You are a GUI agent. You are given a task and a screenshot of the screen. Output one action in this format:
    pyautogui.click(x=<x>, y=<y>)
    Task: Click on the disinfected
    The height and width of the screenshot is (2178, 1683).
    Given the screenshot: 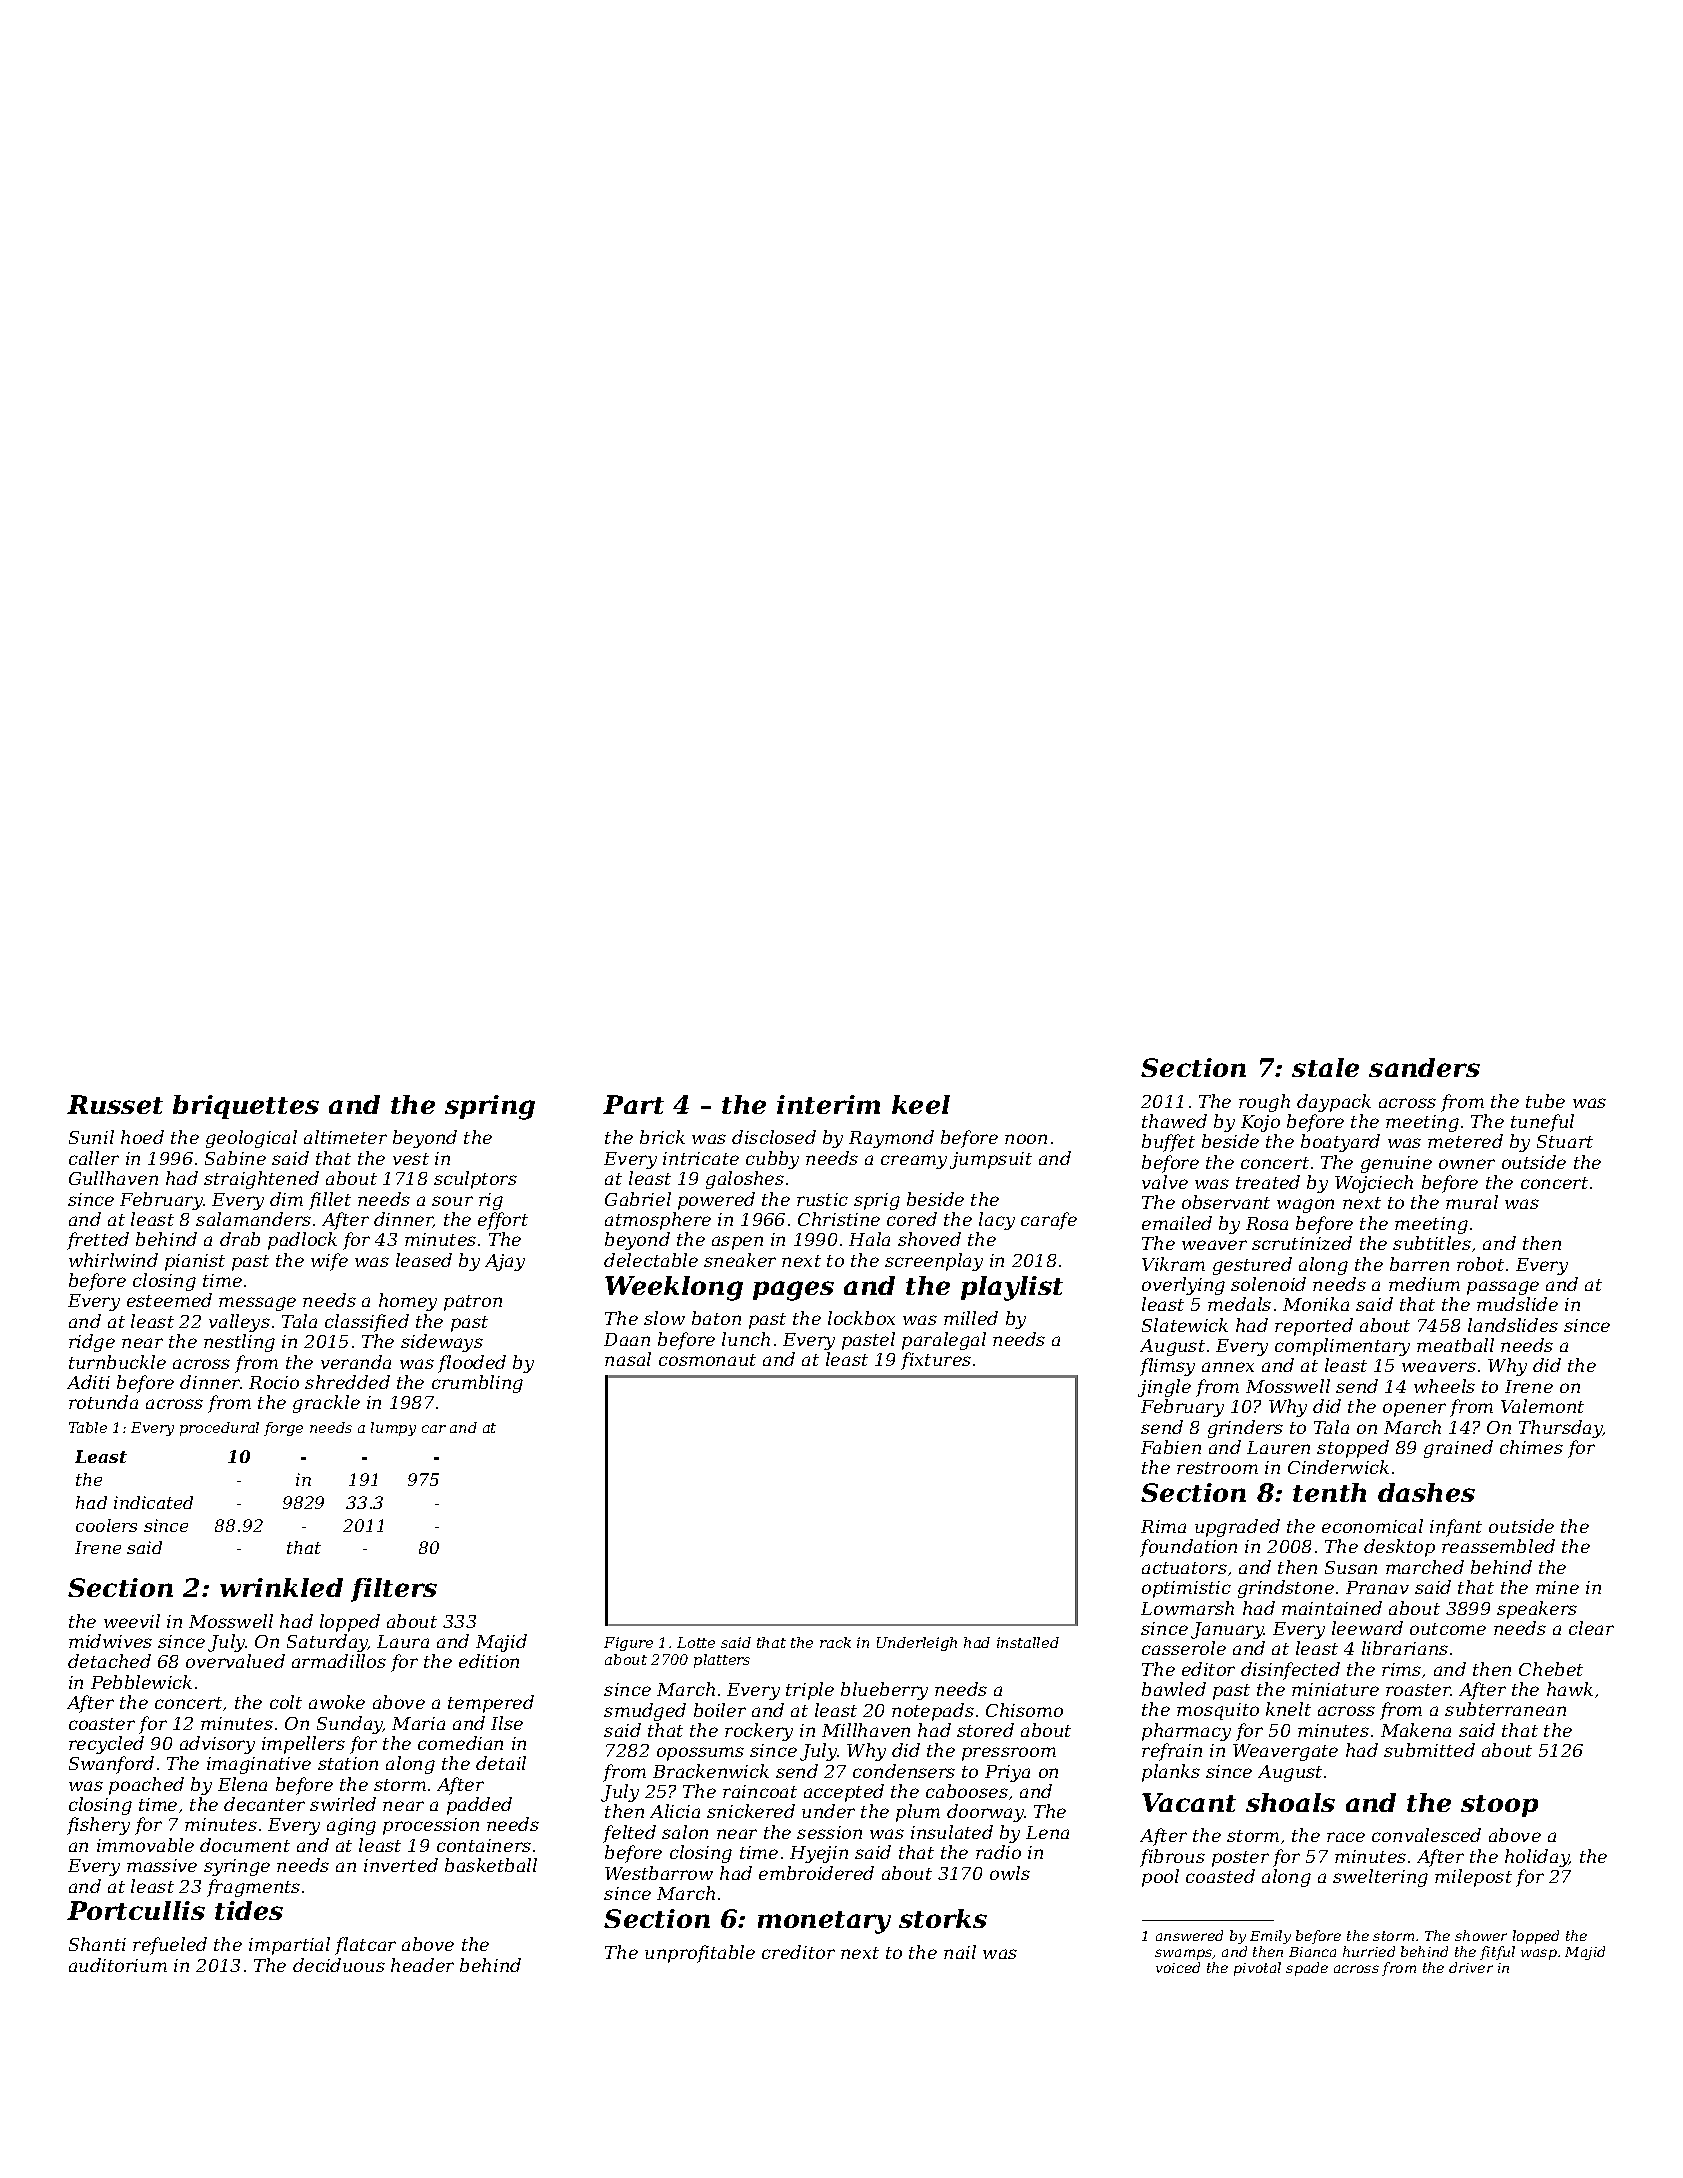 What is the action you would take?
    pyautogui.click(x=1290, y=1671)
